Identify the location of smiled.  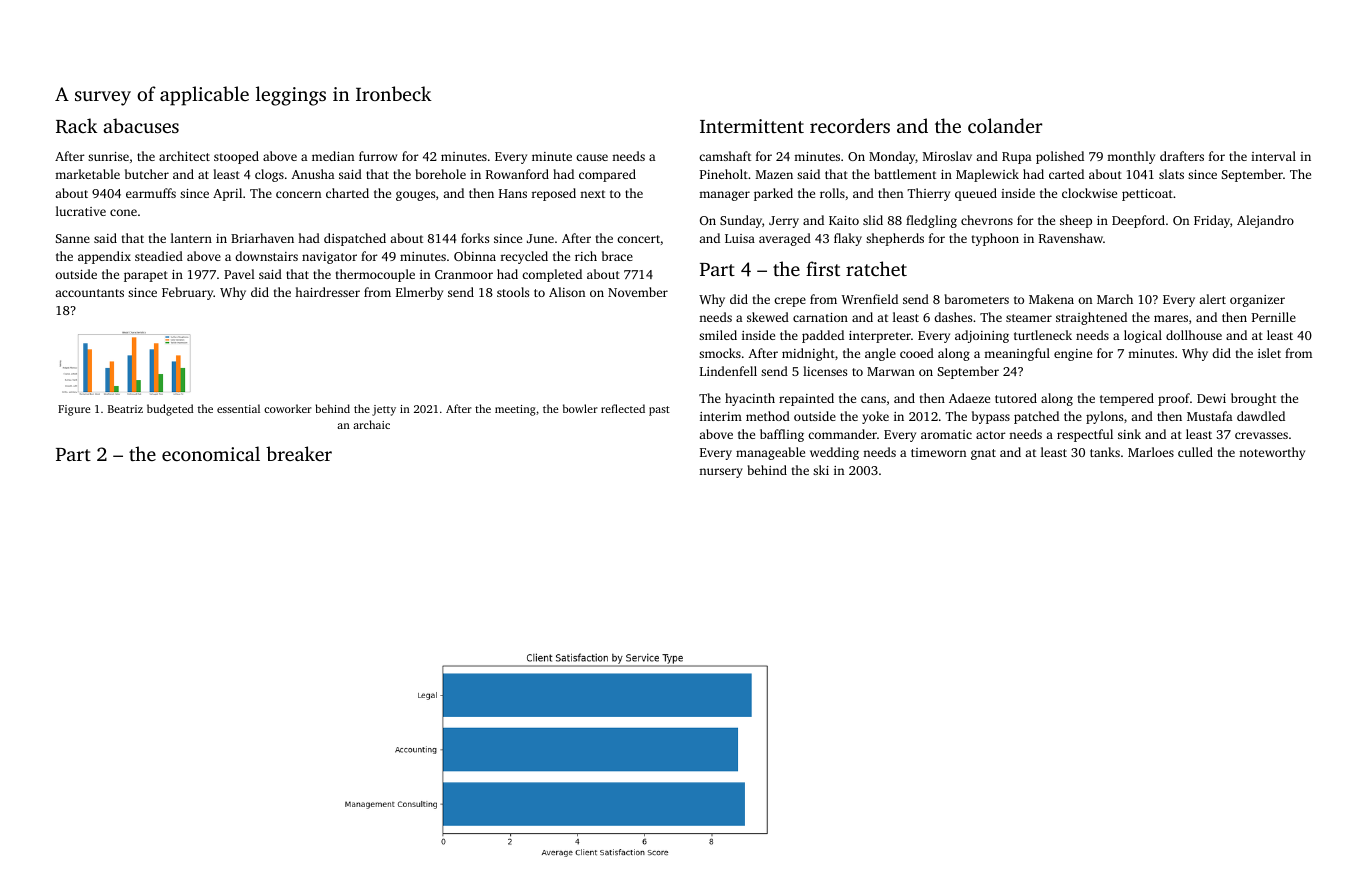
(718, 335).
